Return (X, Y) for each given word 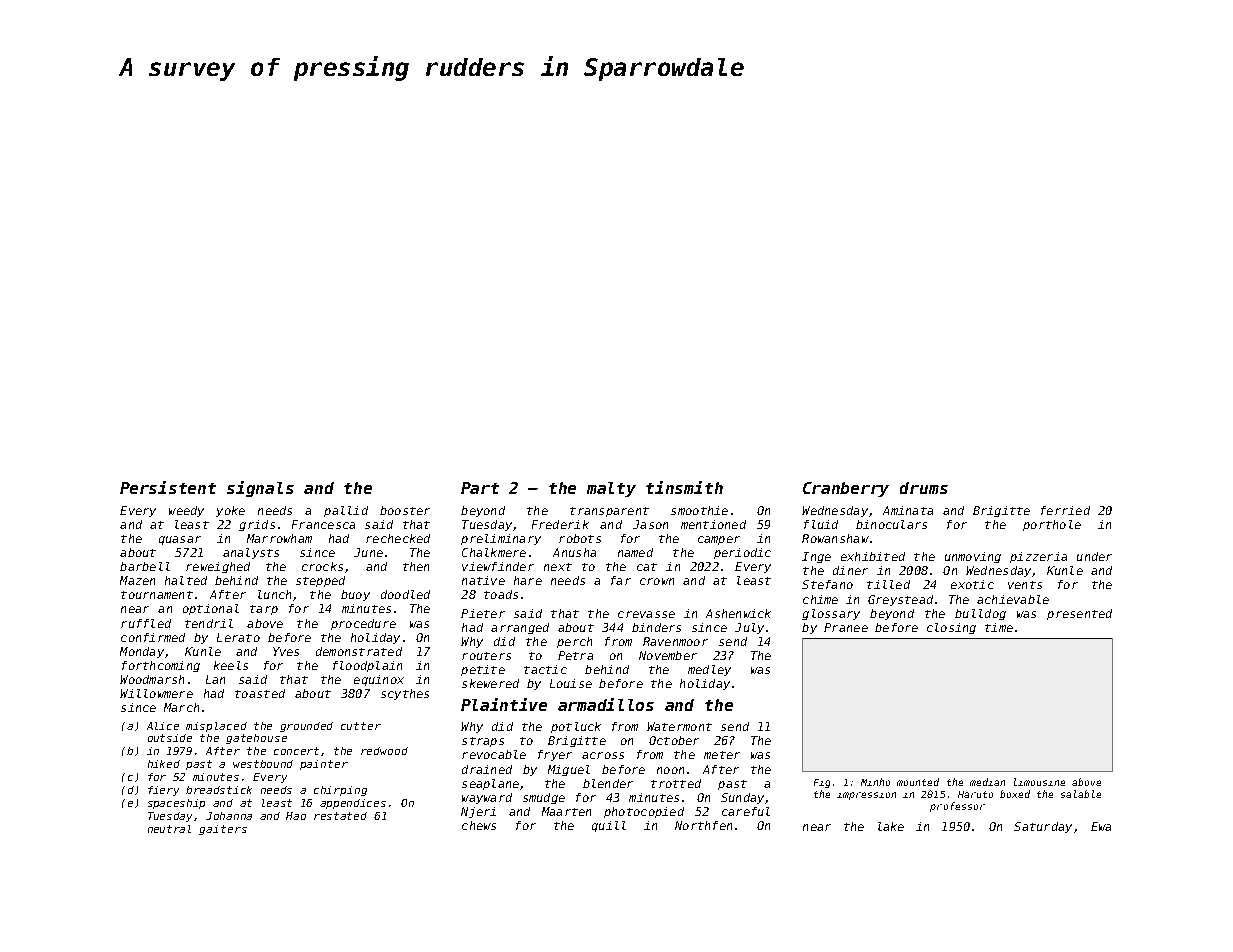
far (621, 580)
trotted (676, 783)
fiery (163, 791)
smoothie (699, 510)
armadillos (606, 704)
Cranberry (846, 489)
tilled (888, 584)
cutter (361, 726)
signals (260, 489)
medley (709, 670)
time (999, 627)
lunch (274, 594)
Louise (571, 683)
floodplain (367, 666)
